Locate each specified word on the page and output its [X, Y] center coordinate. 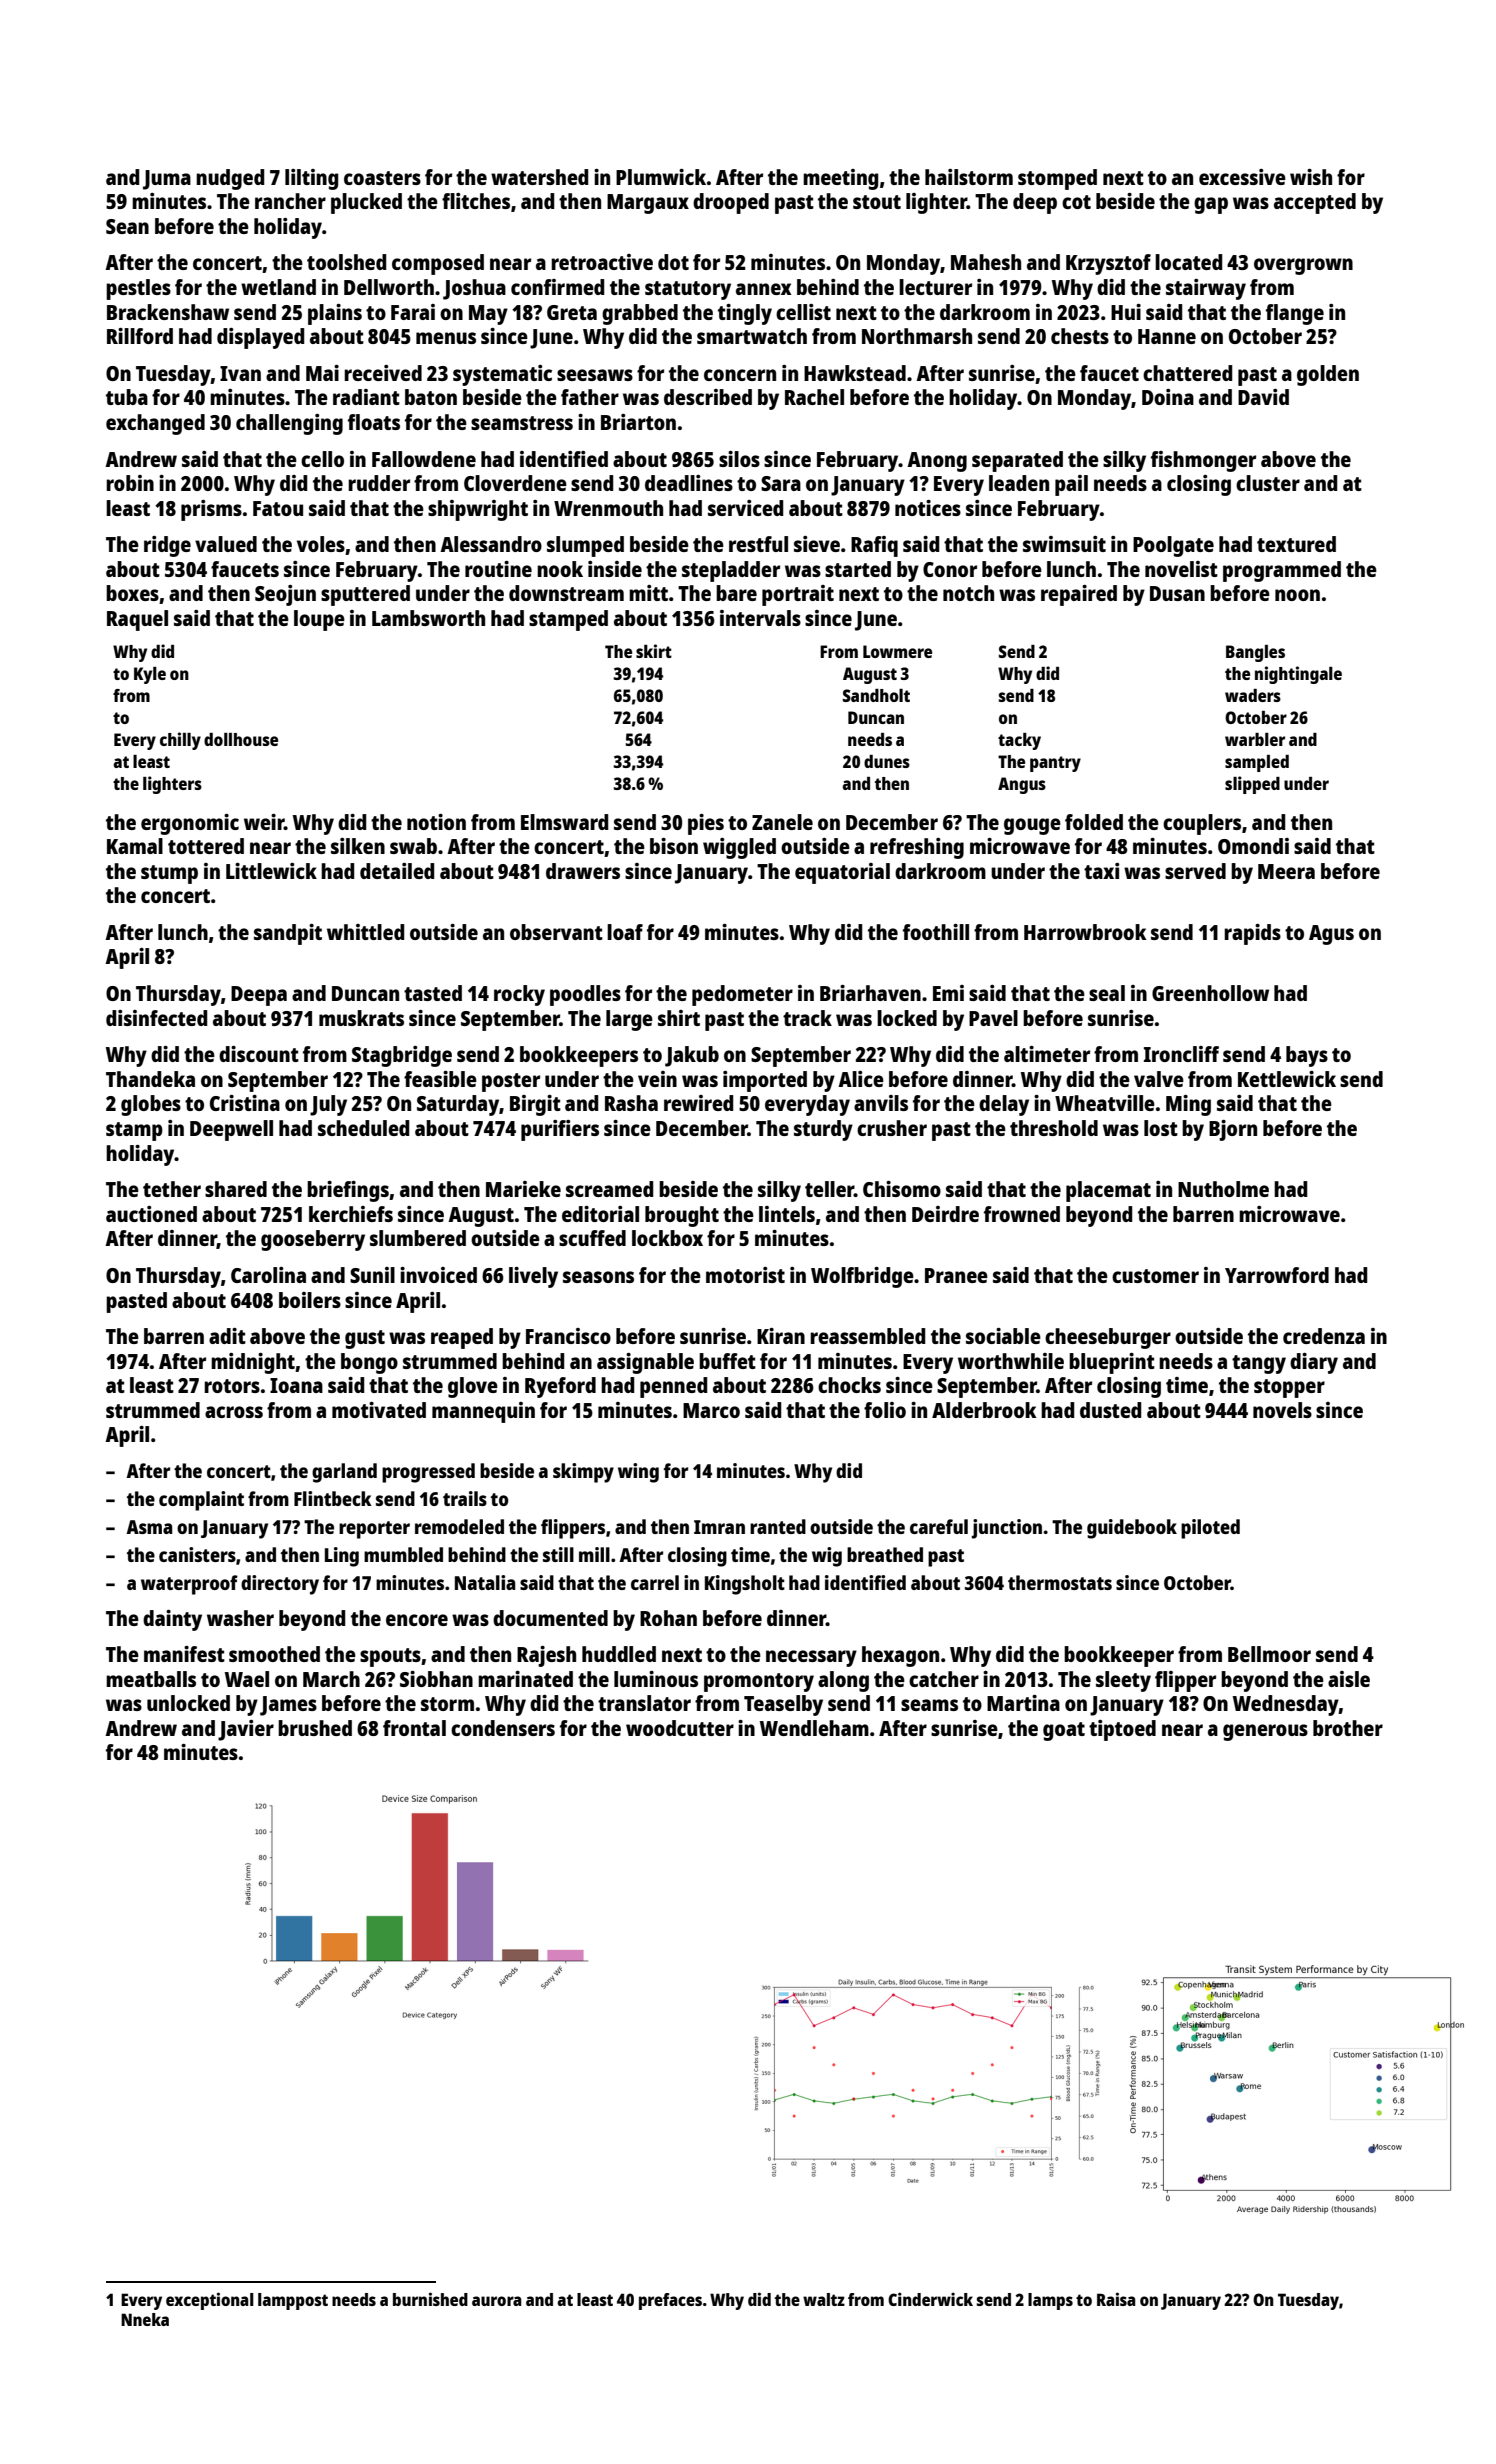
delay [1004, 1105]
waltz [824, 2299]
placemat [1108, 1191]
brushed [315, 1728]
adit [227, 1336]
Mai [322, 373]
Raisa [1116, 2299]
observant [556, 932]
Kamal [135, 846]
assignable [645, 1363]
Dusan [1177, 593]
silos [739, 459]
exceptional [210, 2301]
